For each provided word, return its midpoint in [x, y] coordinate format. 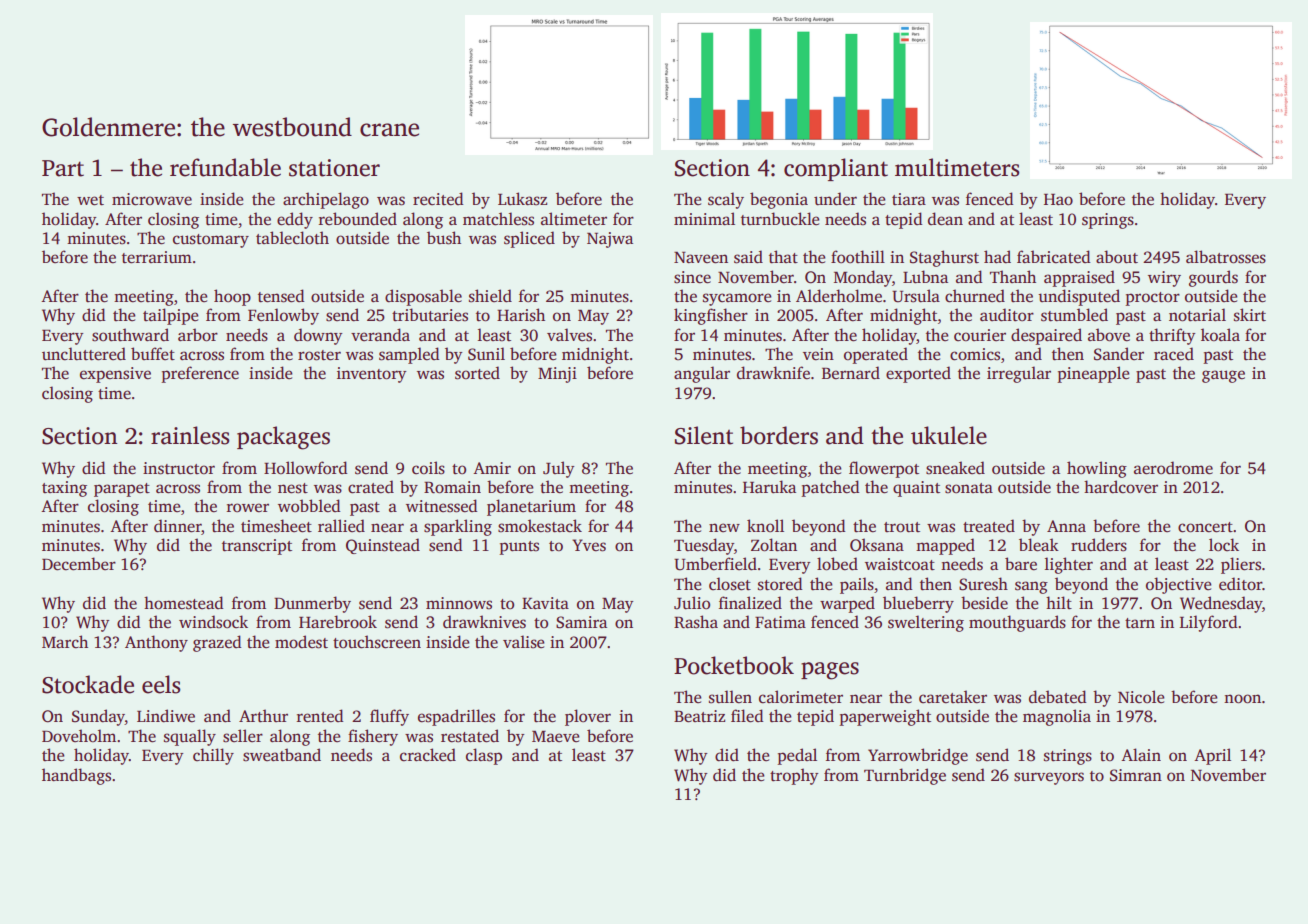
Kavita [545, 603]
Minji [557, 375]
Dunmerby [312, 604]
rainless [190, 435]
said [748, 257]
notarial [1197, 315]
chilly [213, 756]
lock [1224, 545]
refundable [225, 167]
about [1117, 257]
